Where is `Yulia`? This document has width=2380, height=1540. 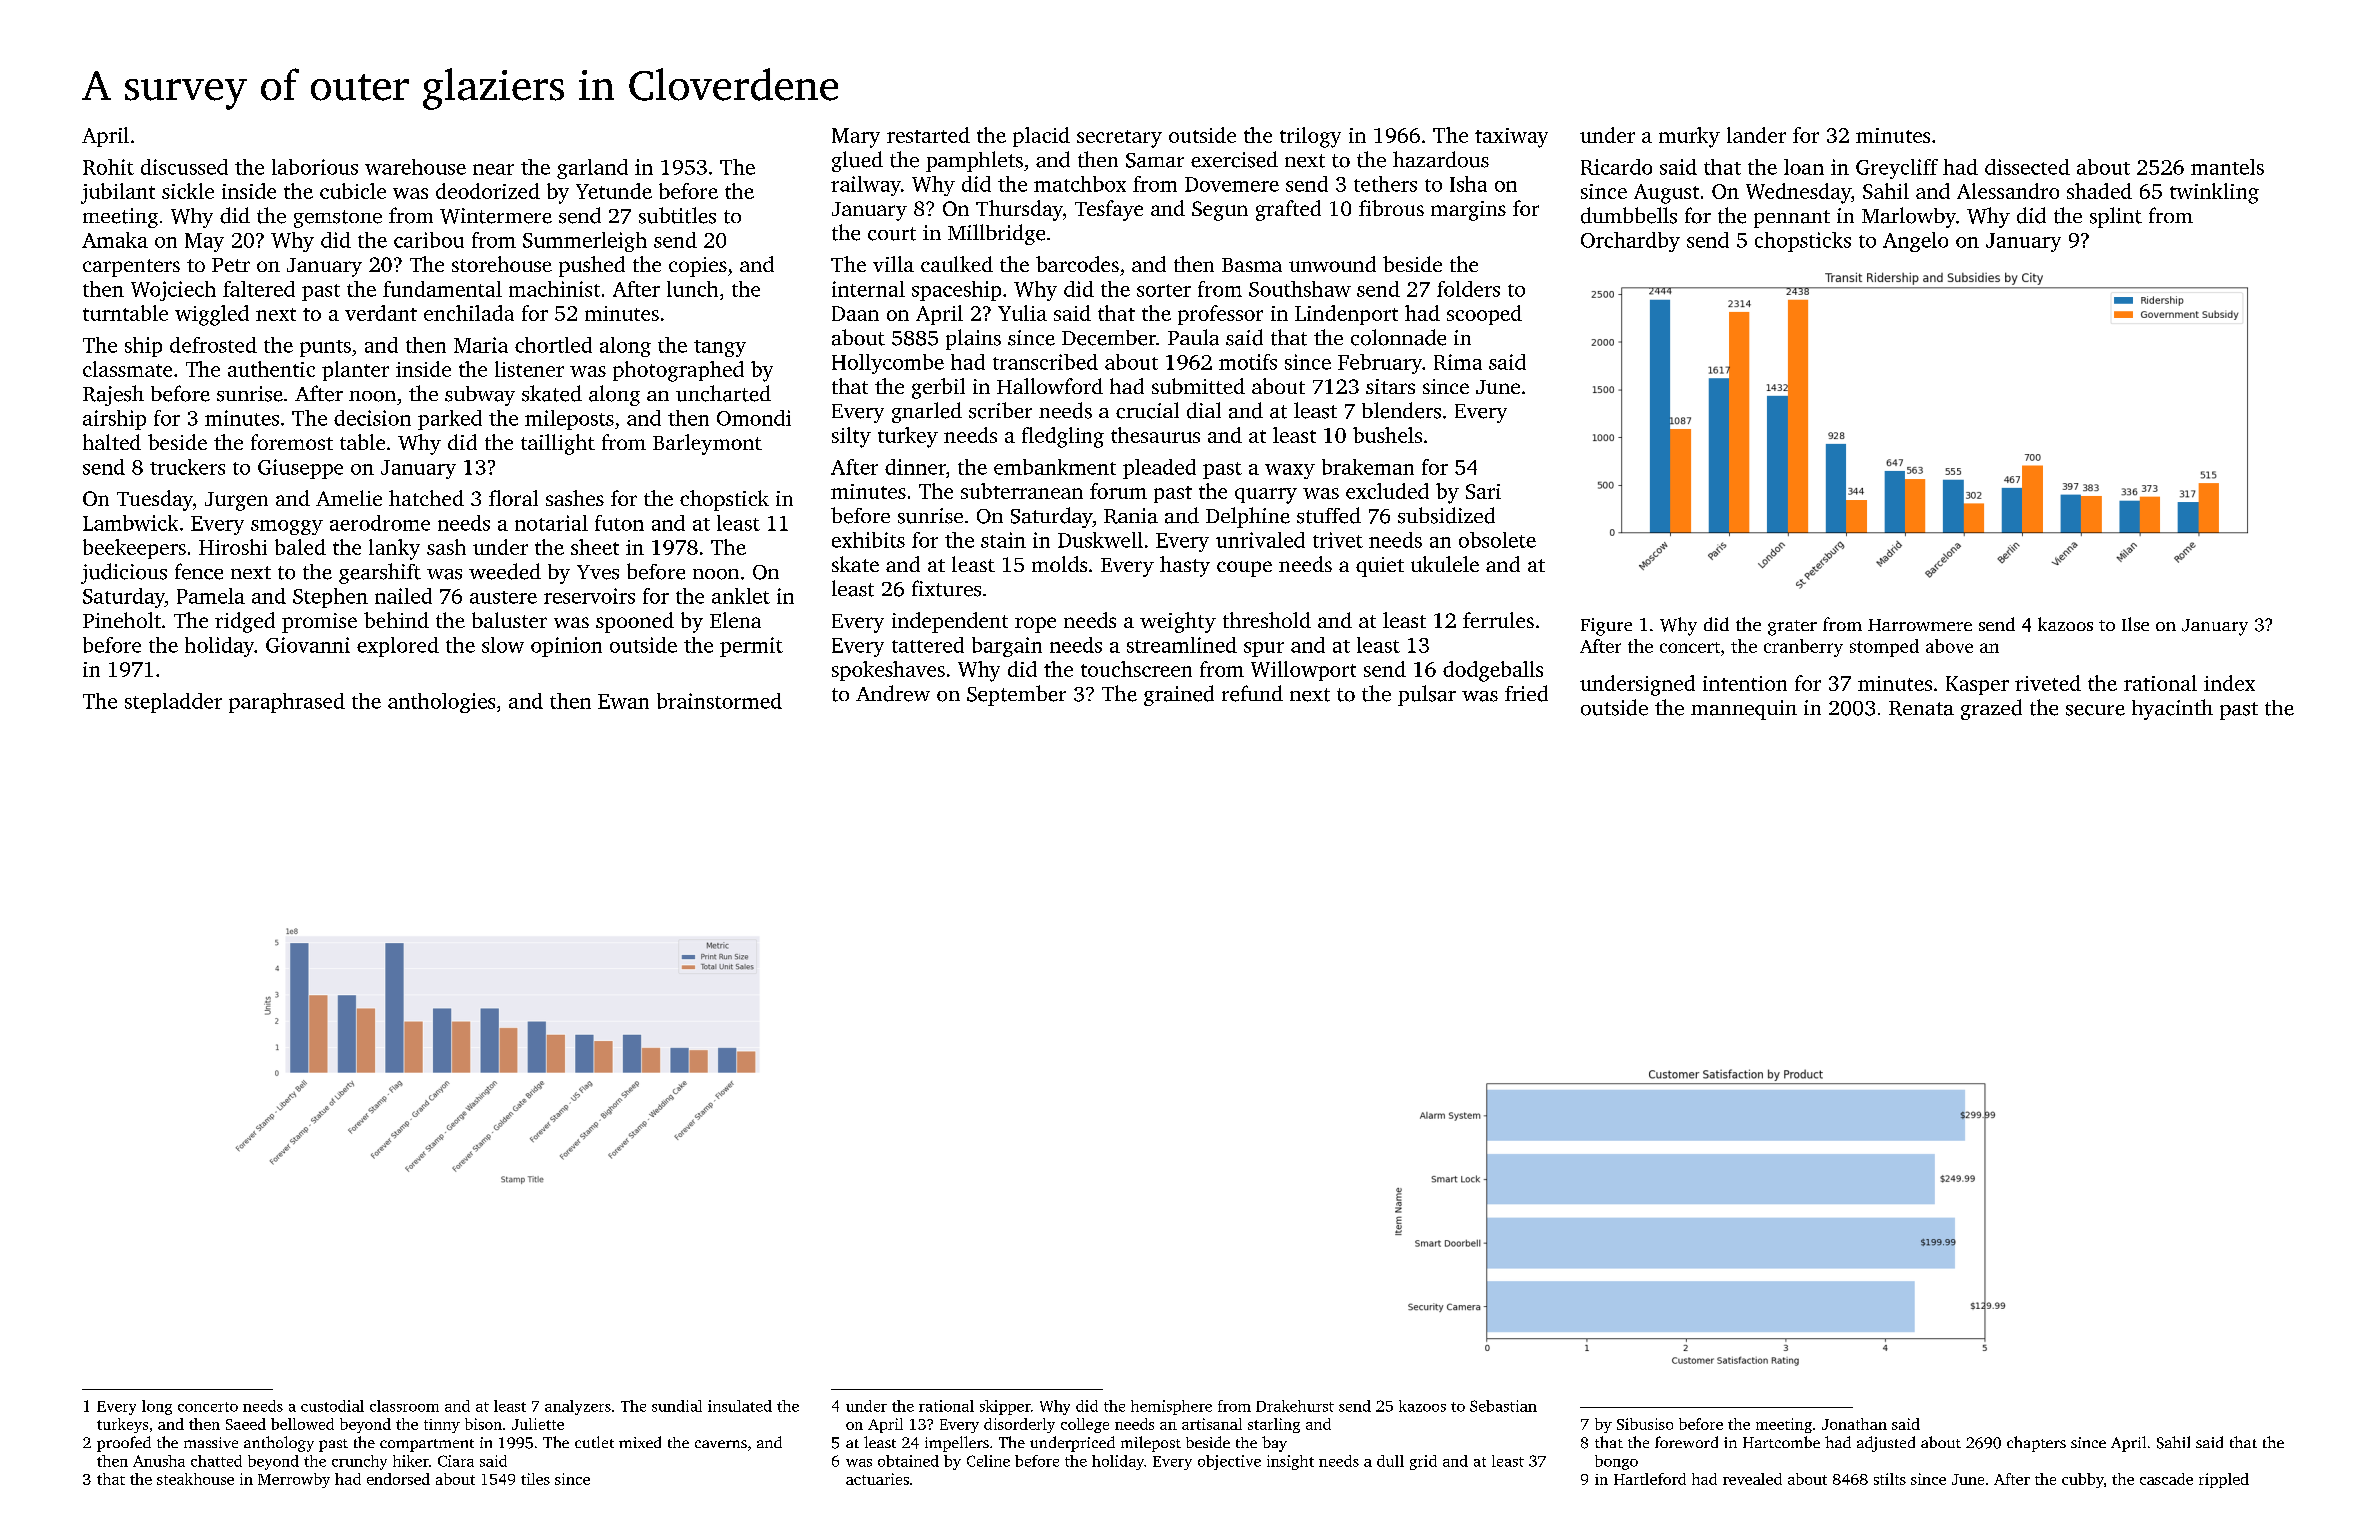
Yulia is located at coordinates (1022, 313).
